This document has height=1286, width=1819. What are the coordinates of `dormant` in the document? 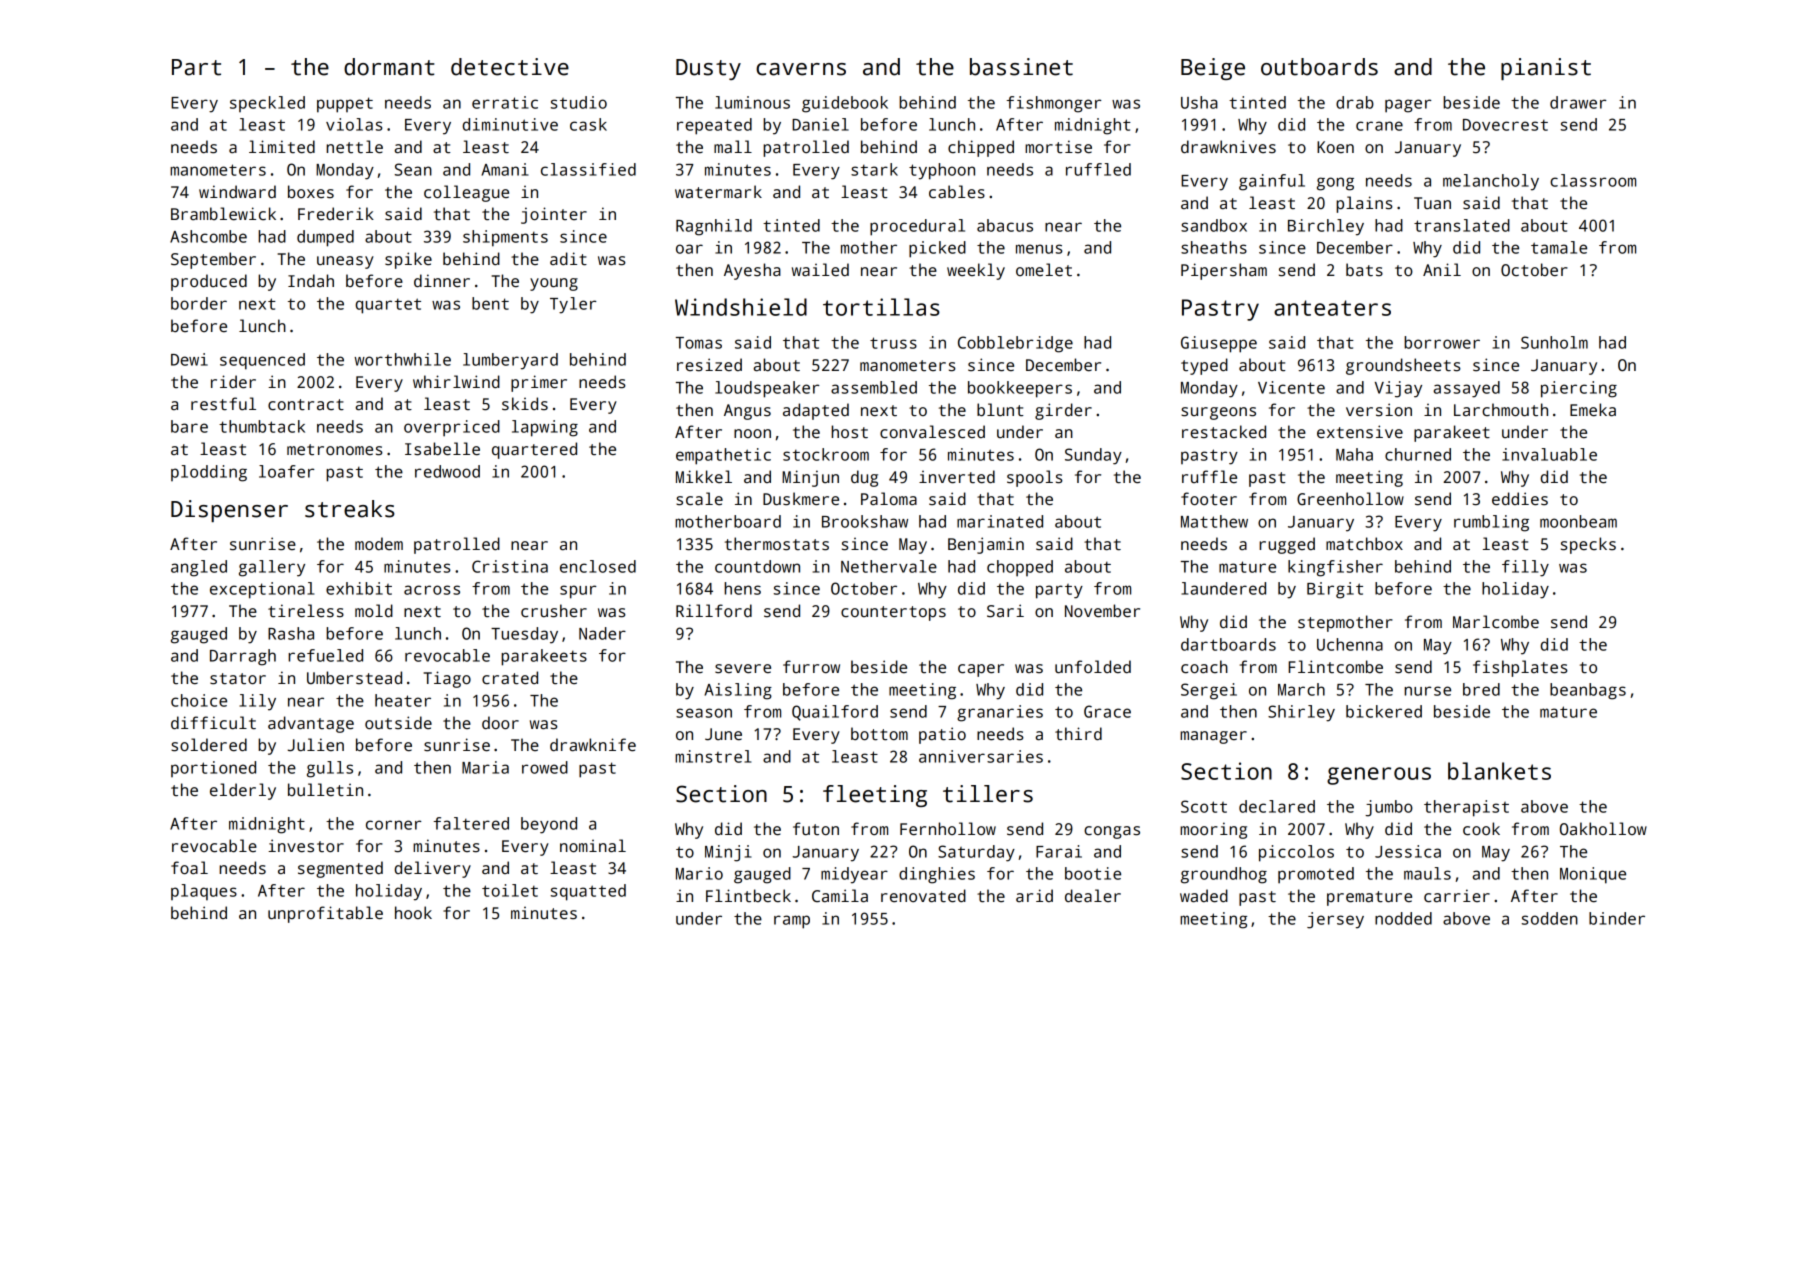 It's located at (389, 67).
